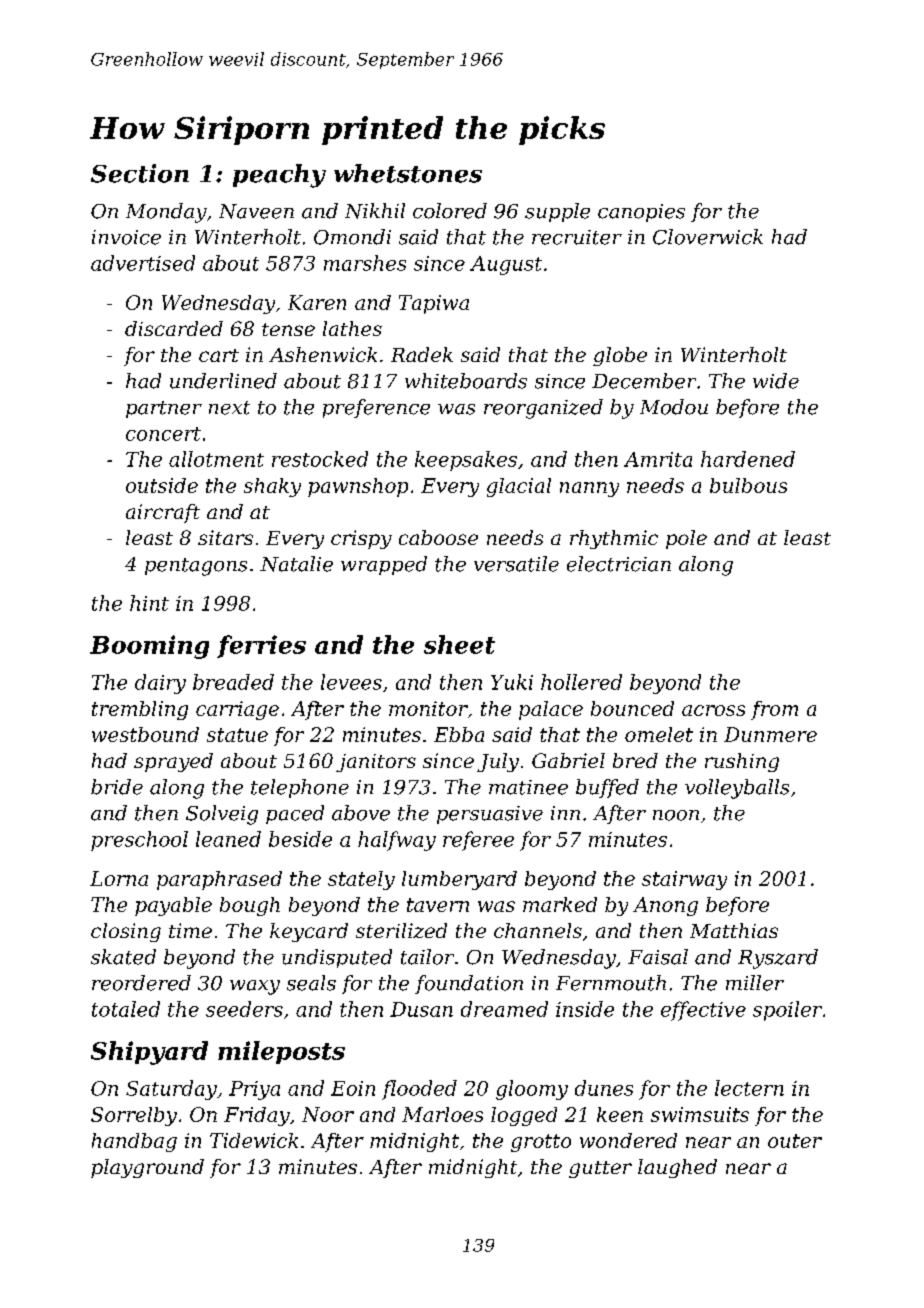  I want to click on bred, so click(635, 760).
